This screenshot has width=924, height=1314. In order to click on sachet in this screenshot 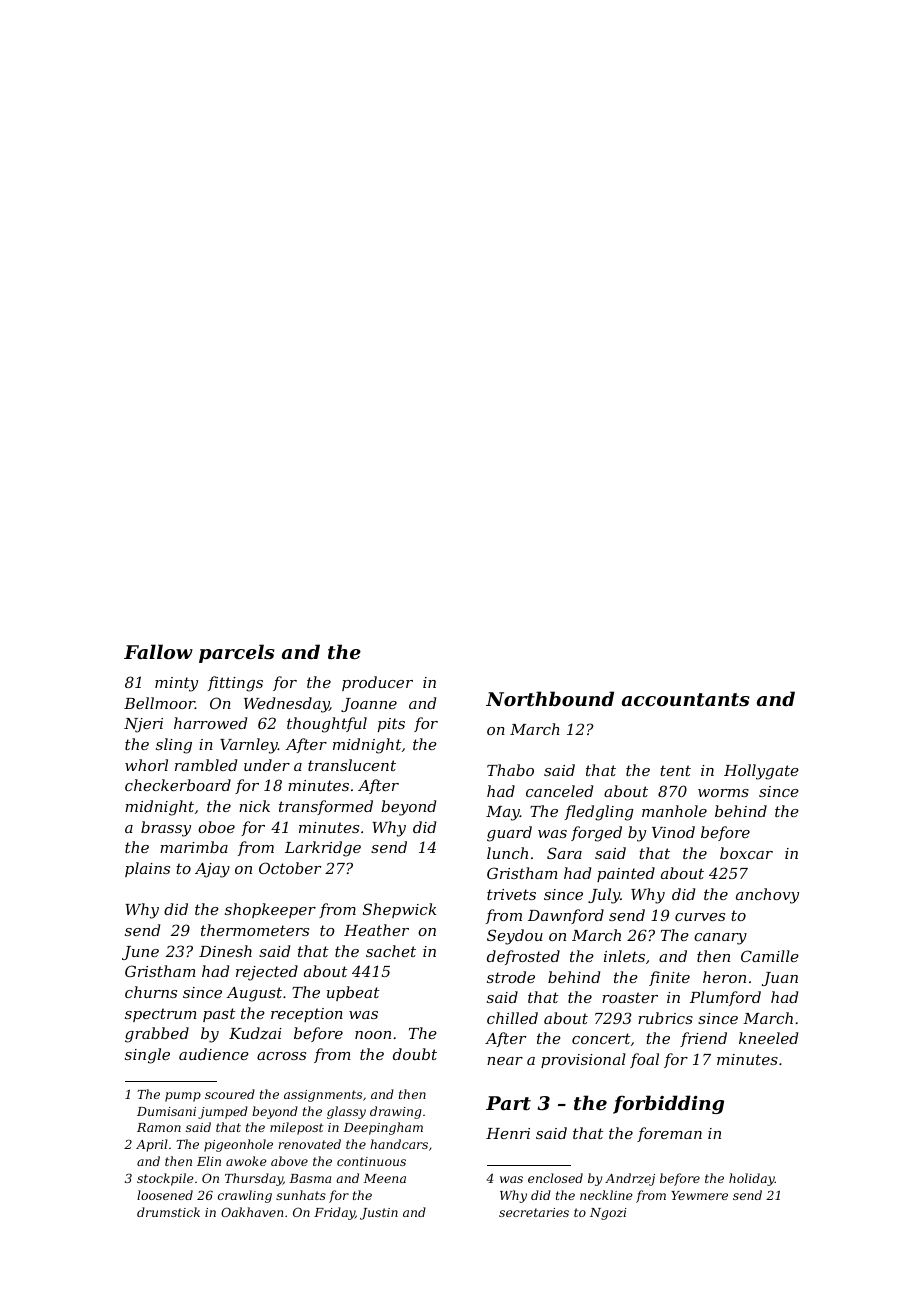, I will do `click(391, 951)`.
